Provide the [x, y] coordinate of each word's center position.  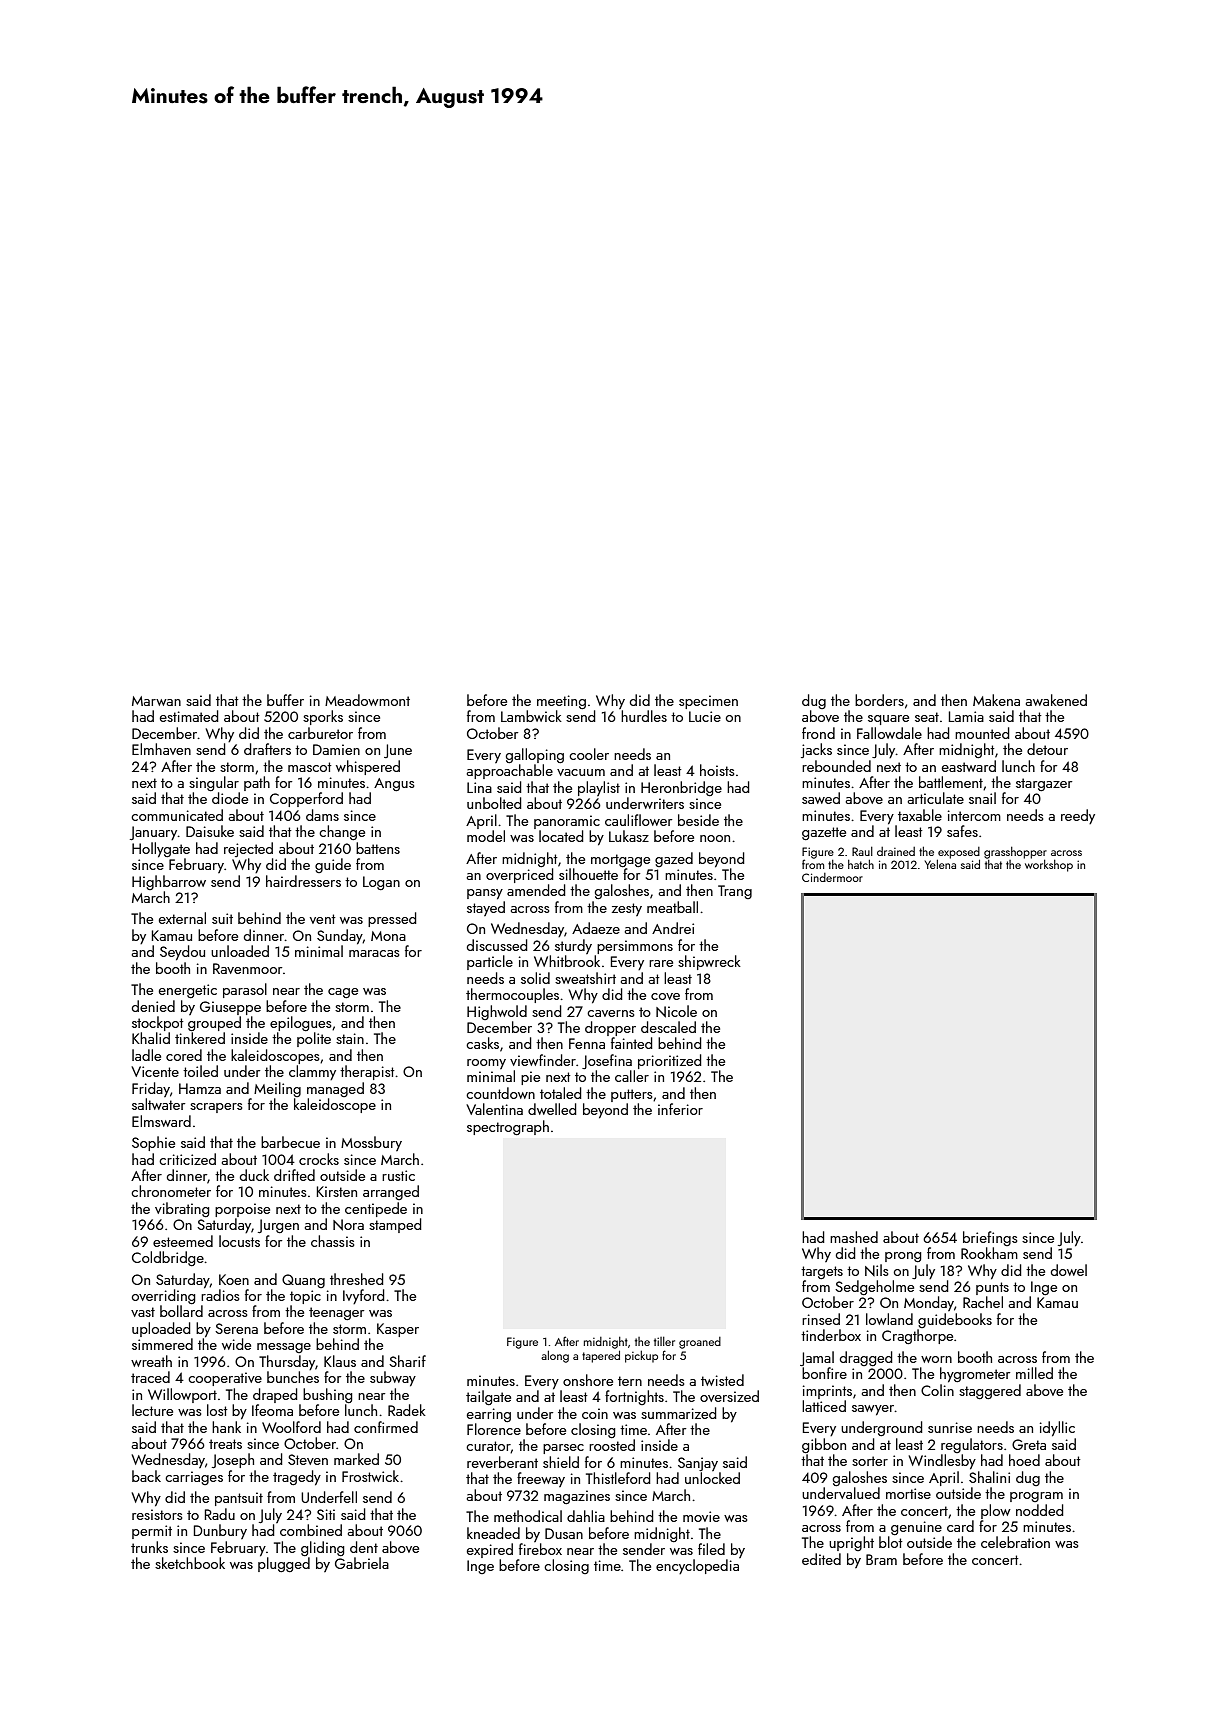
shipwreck [709, 962]
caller [632, 1076]
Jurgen [278, 1226]
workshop [1049, 865]
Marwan [156, 701]
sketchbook [190, 1563]
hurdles [644, 716]
